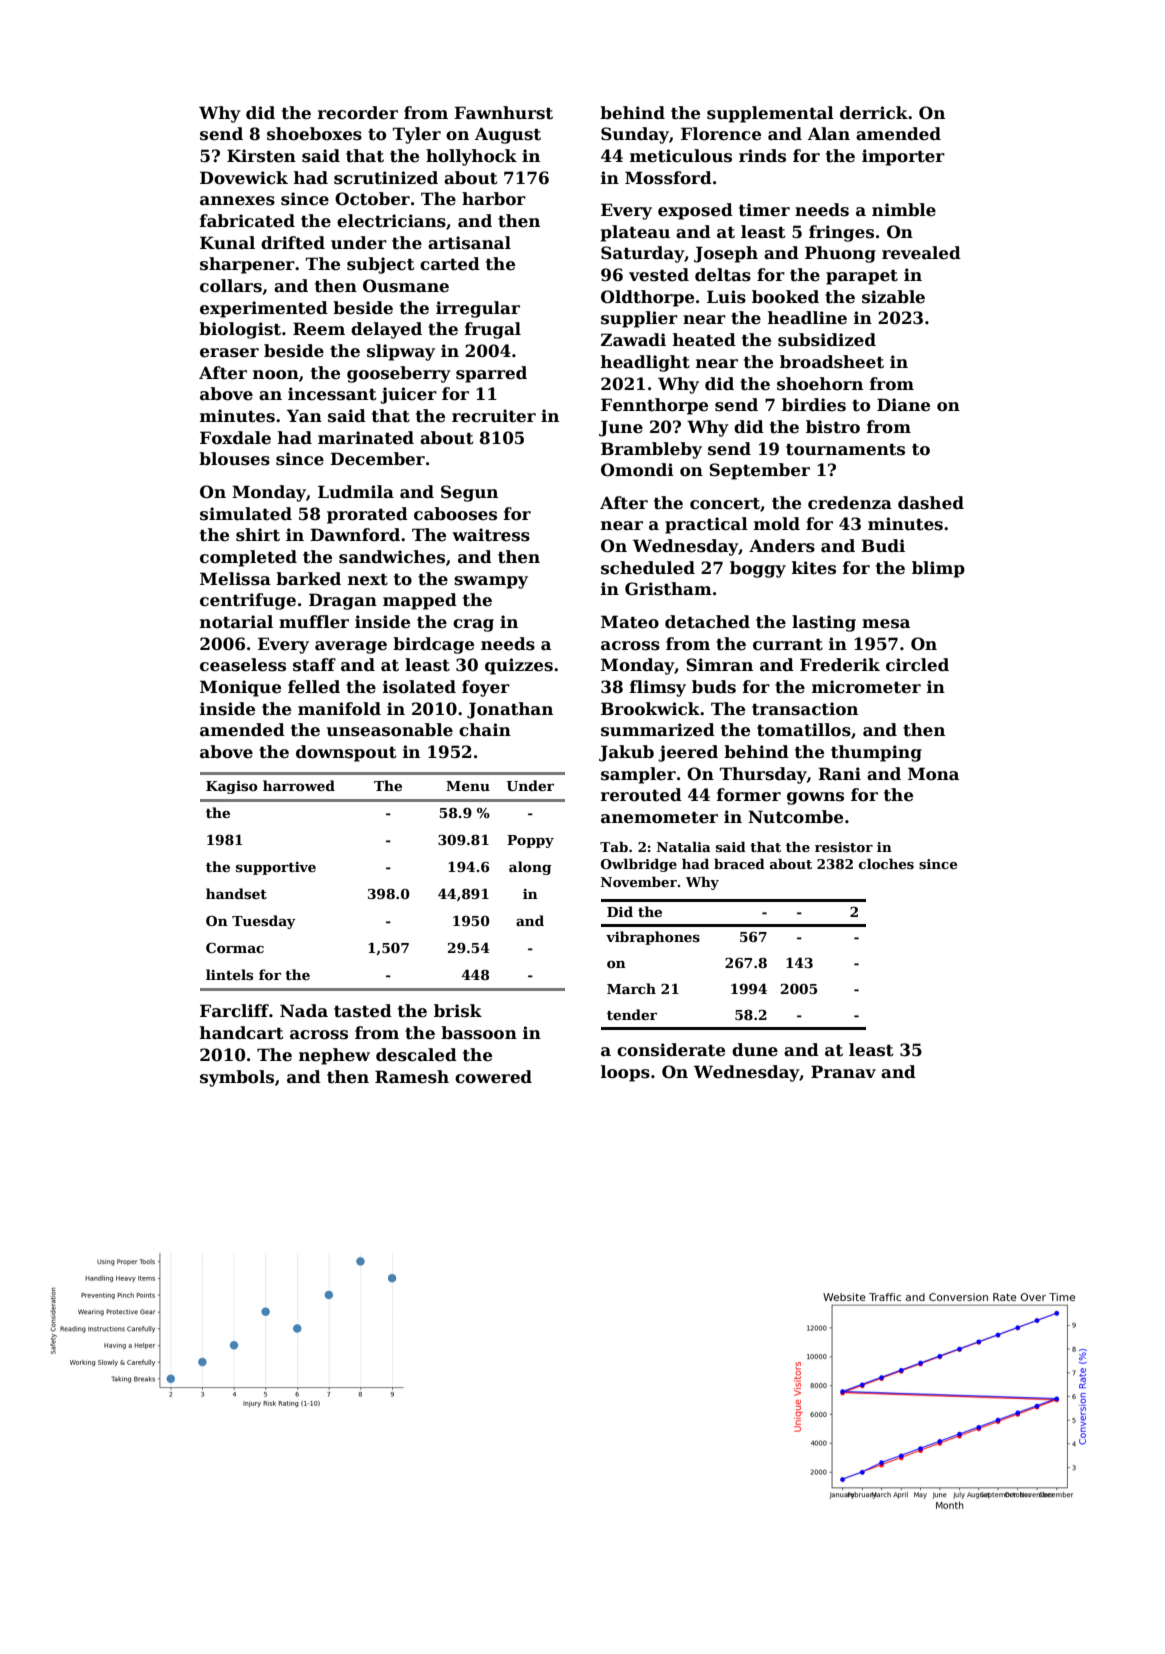 This image has height=1654, width=1165. What do you see at coordinates (491, 374) in the image?
I see `sparred` at bounding box center [491, 374].
